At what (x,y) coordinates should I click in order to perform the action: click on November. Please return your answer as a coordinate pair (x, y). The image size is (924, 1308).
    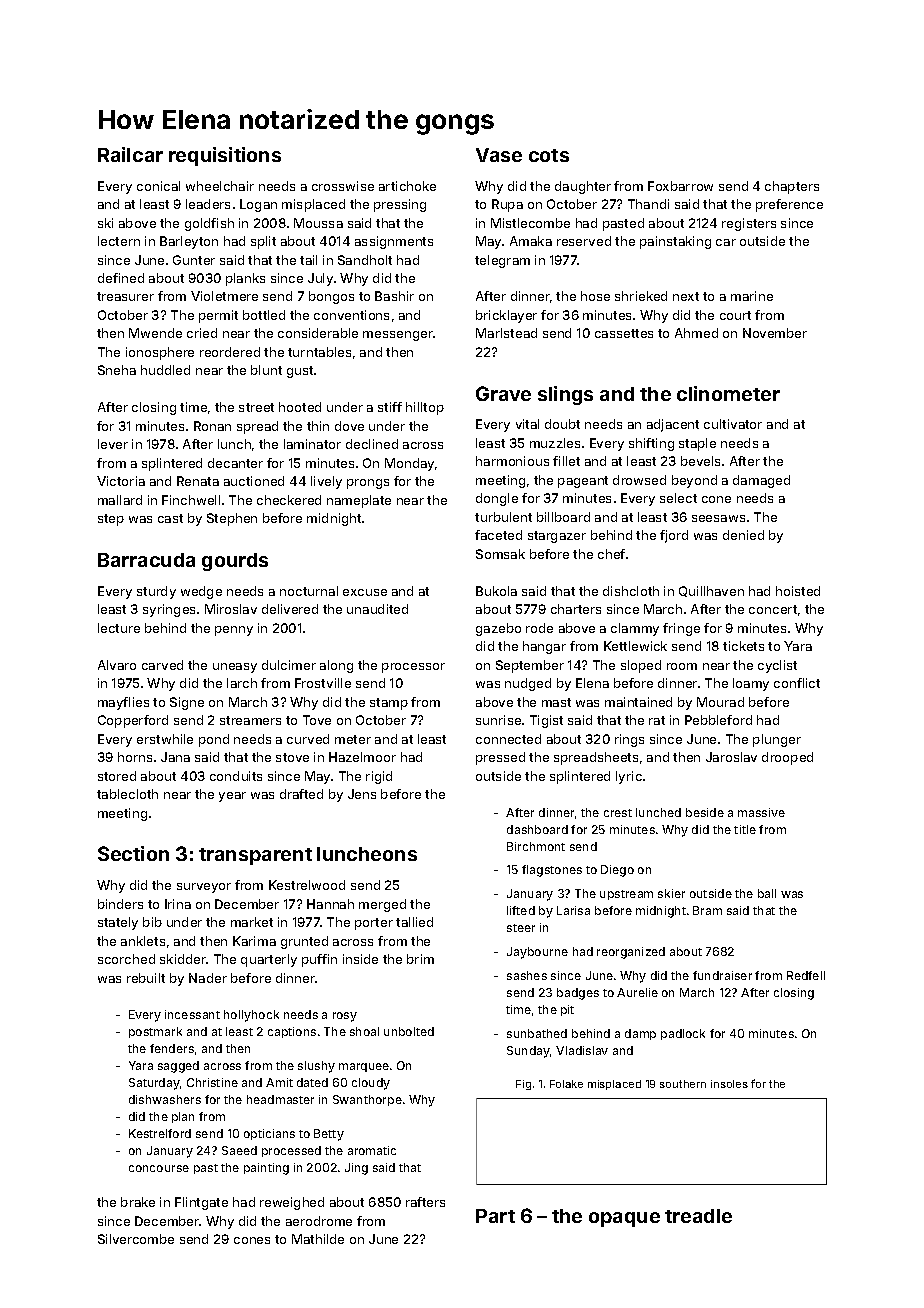
    Looking at the image, I should click on (775, 333).
